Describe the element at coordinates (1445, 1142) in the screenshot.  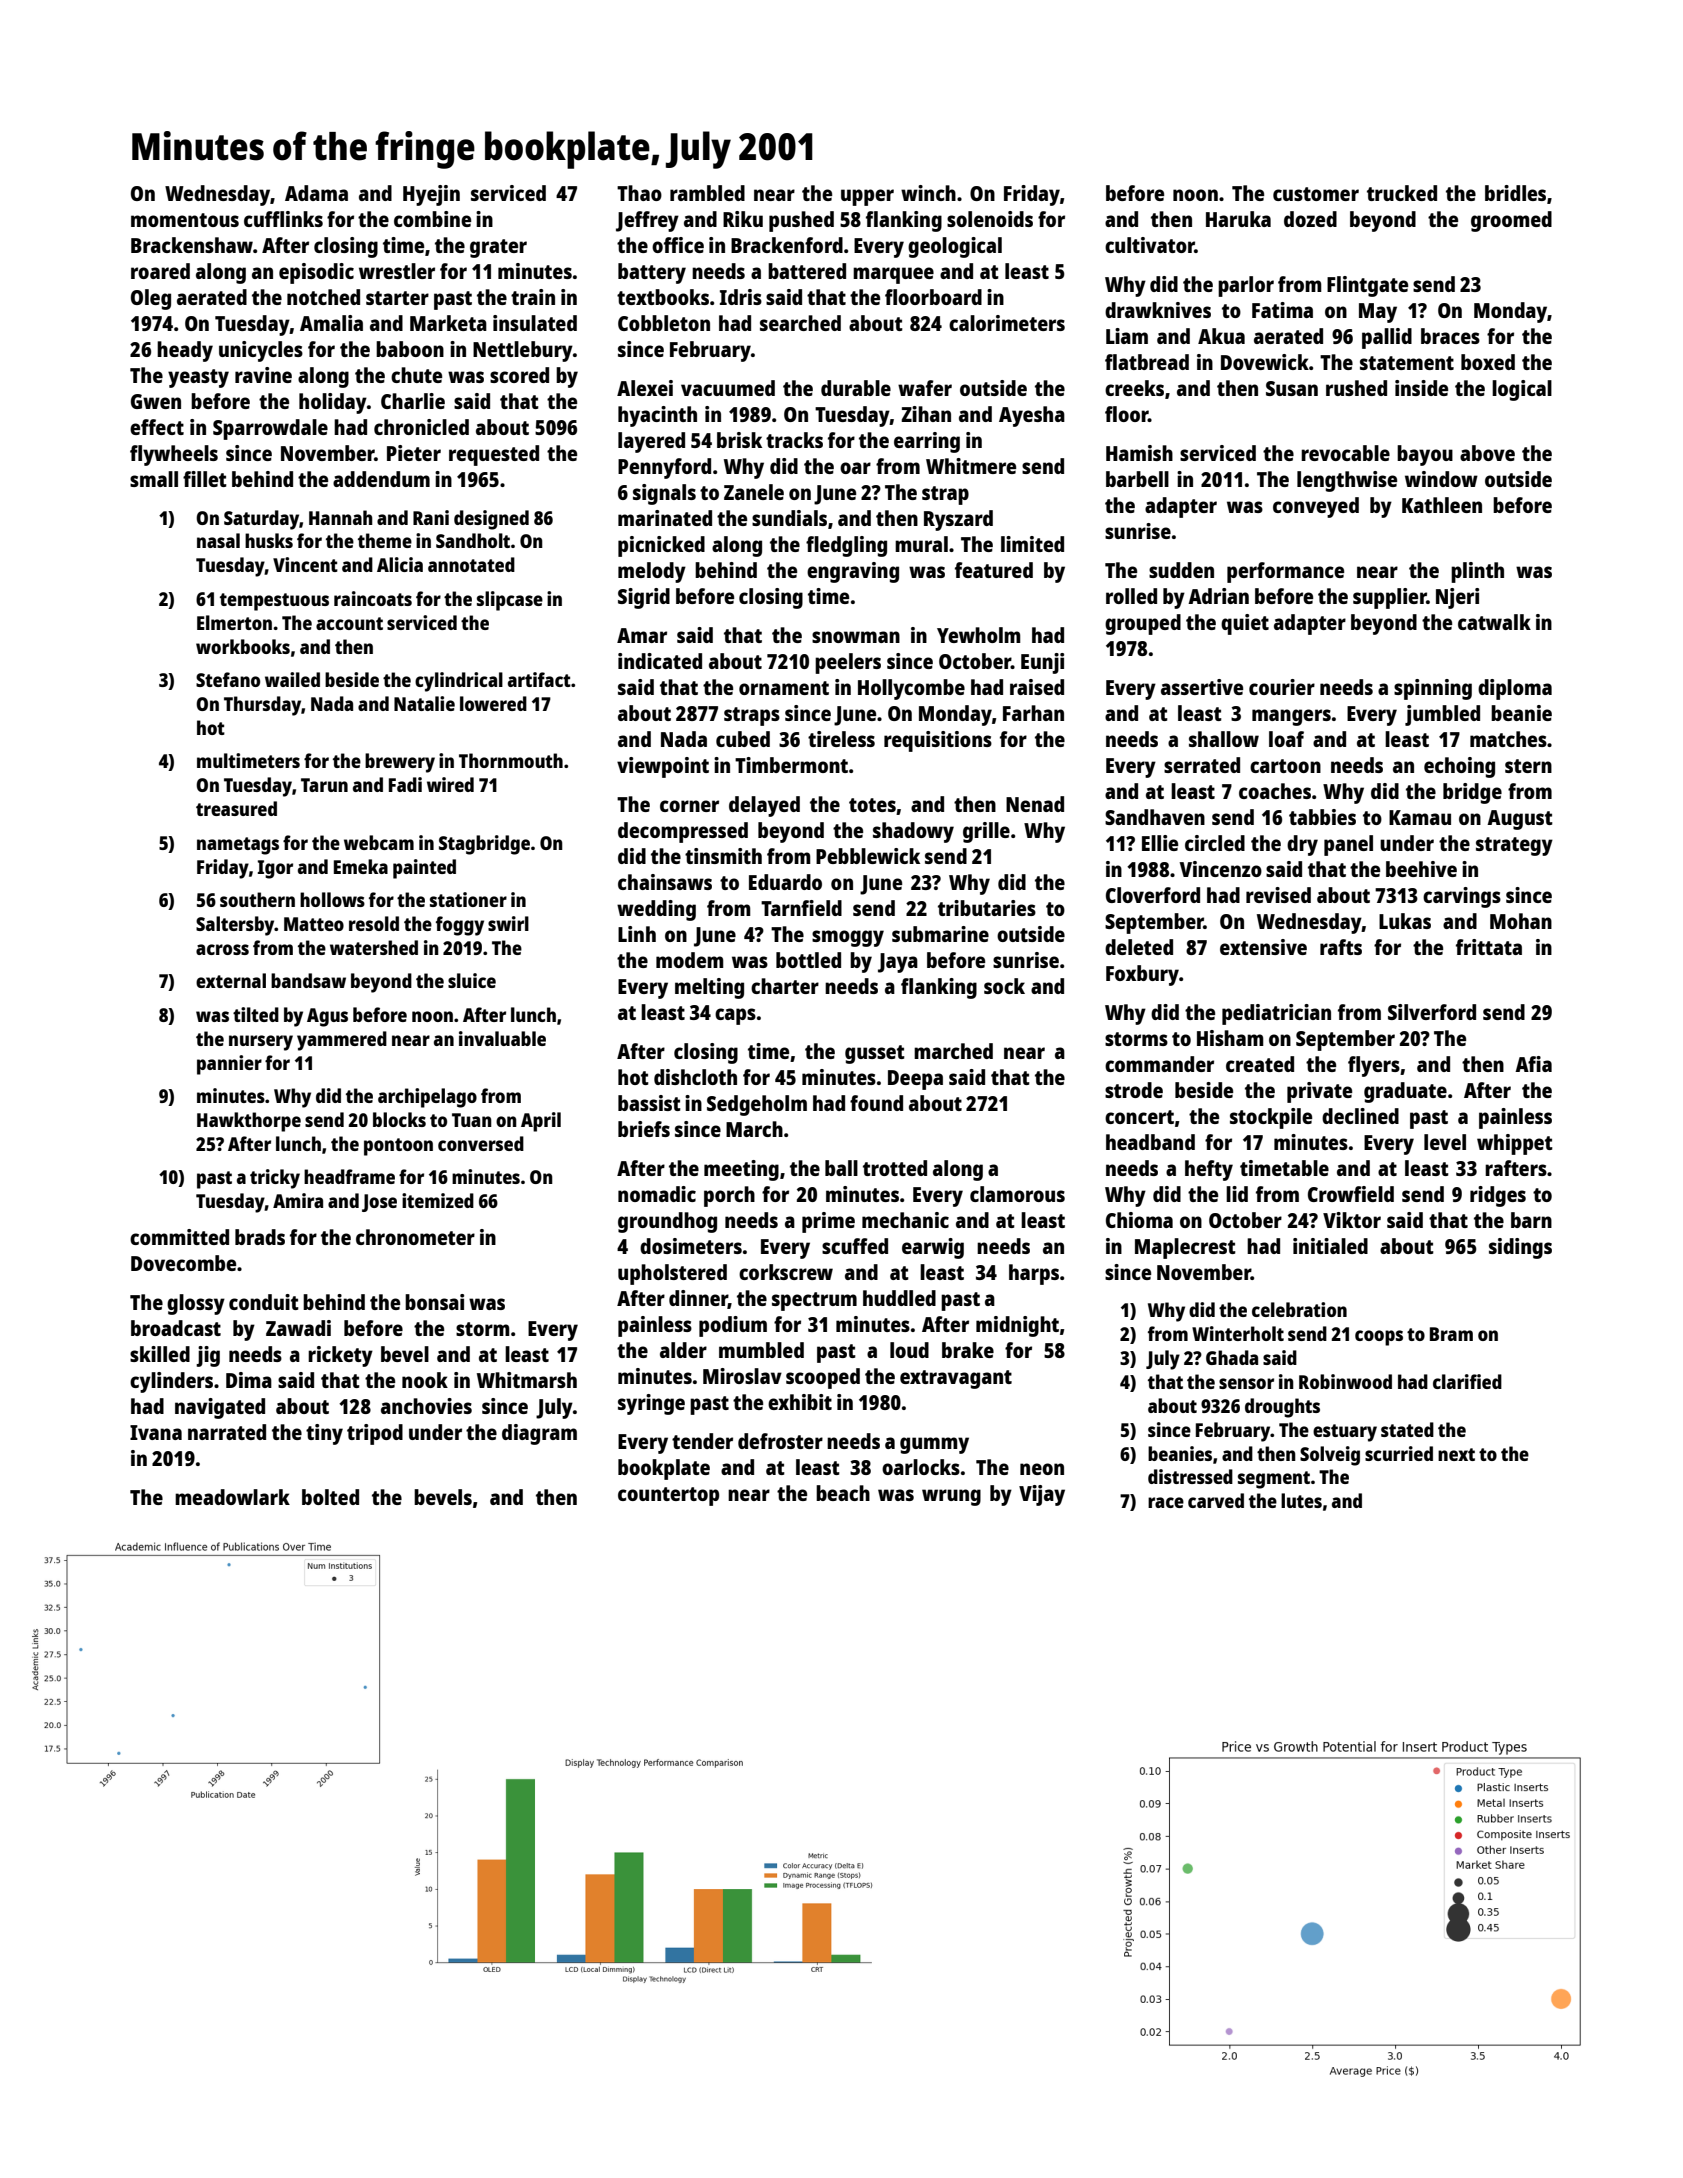
I see `level` at that location.
